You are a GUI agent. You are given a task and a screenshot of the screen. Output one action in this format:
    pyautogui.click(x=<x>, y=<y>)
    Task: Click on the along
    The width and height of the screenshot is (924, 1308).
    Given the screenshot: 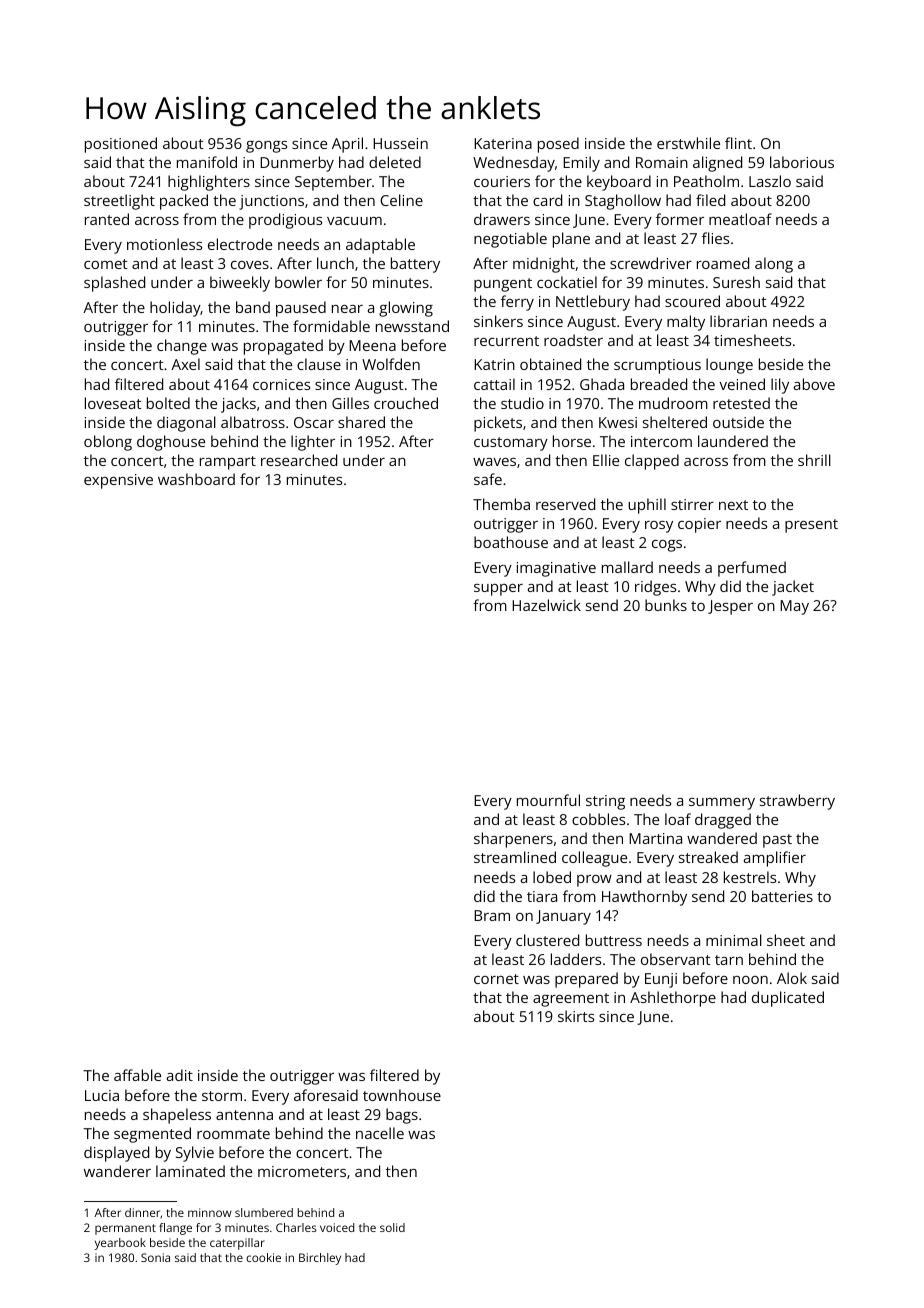 What is the action you would take?
    pyautogui.click(x=774, y=265)
